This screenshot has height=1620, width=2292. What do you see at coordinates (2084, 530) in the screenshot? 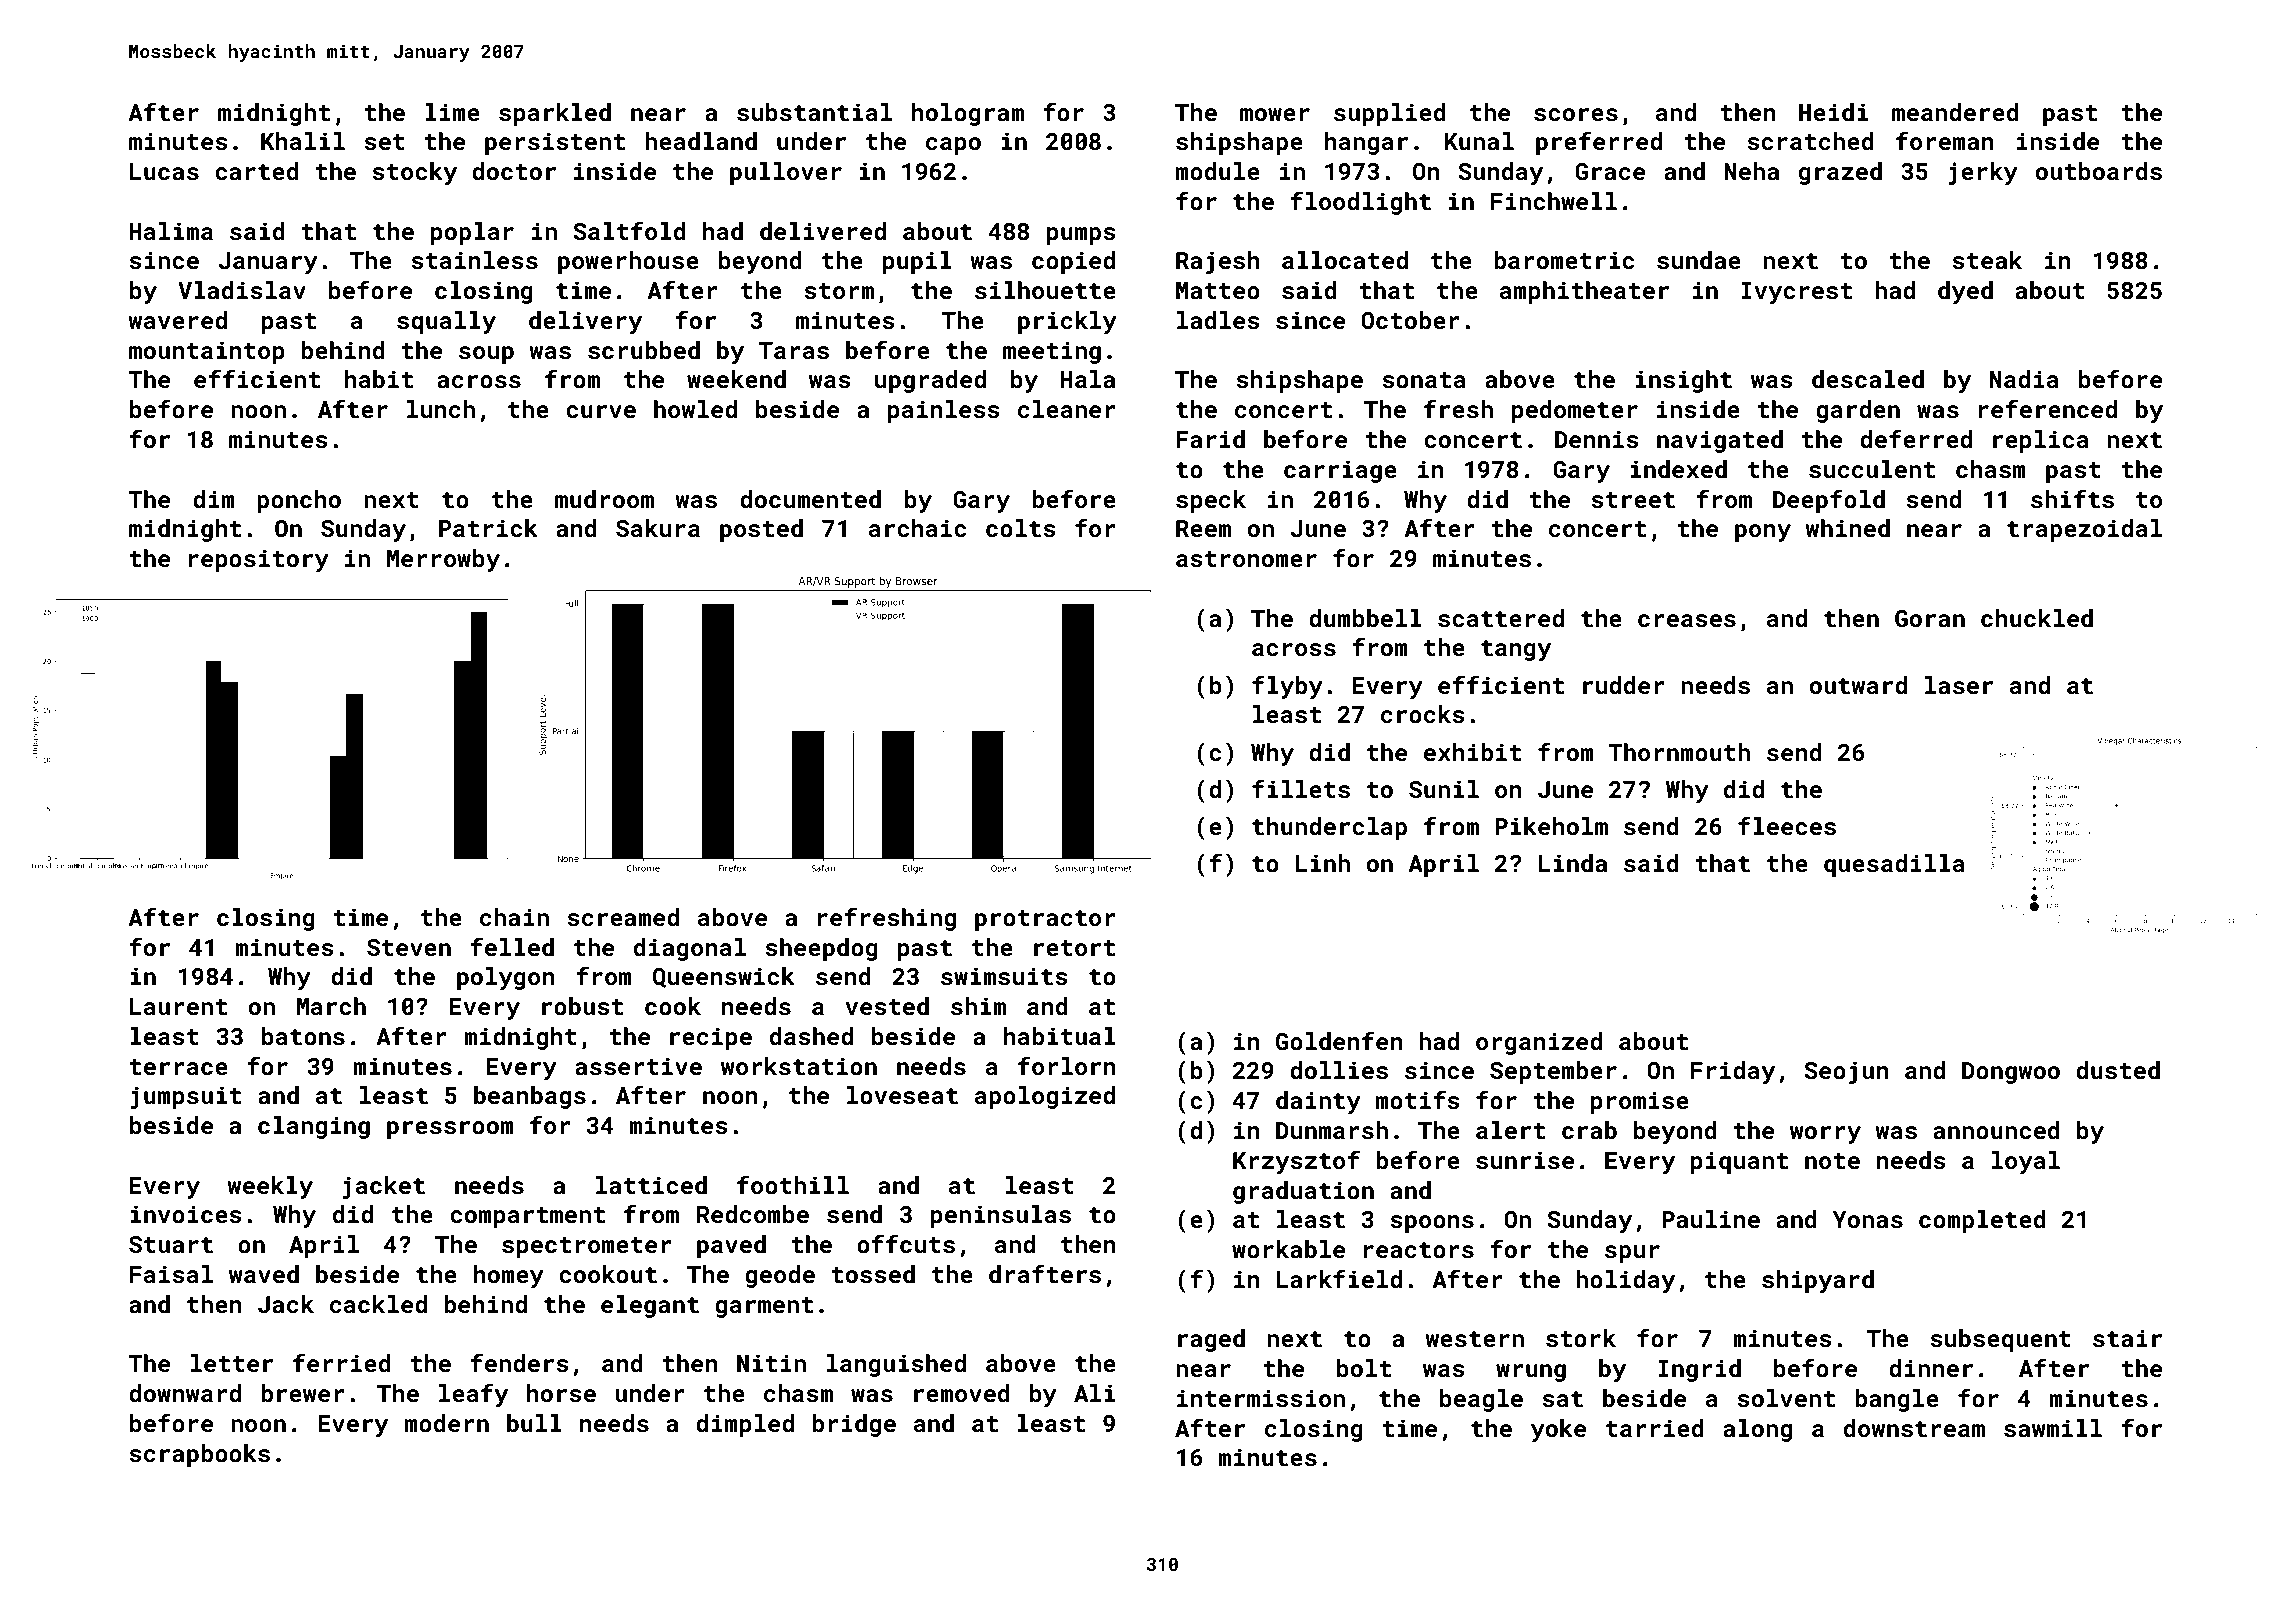
I see `trapezoidal` at bounding box center [2084, 530].
